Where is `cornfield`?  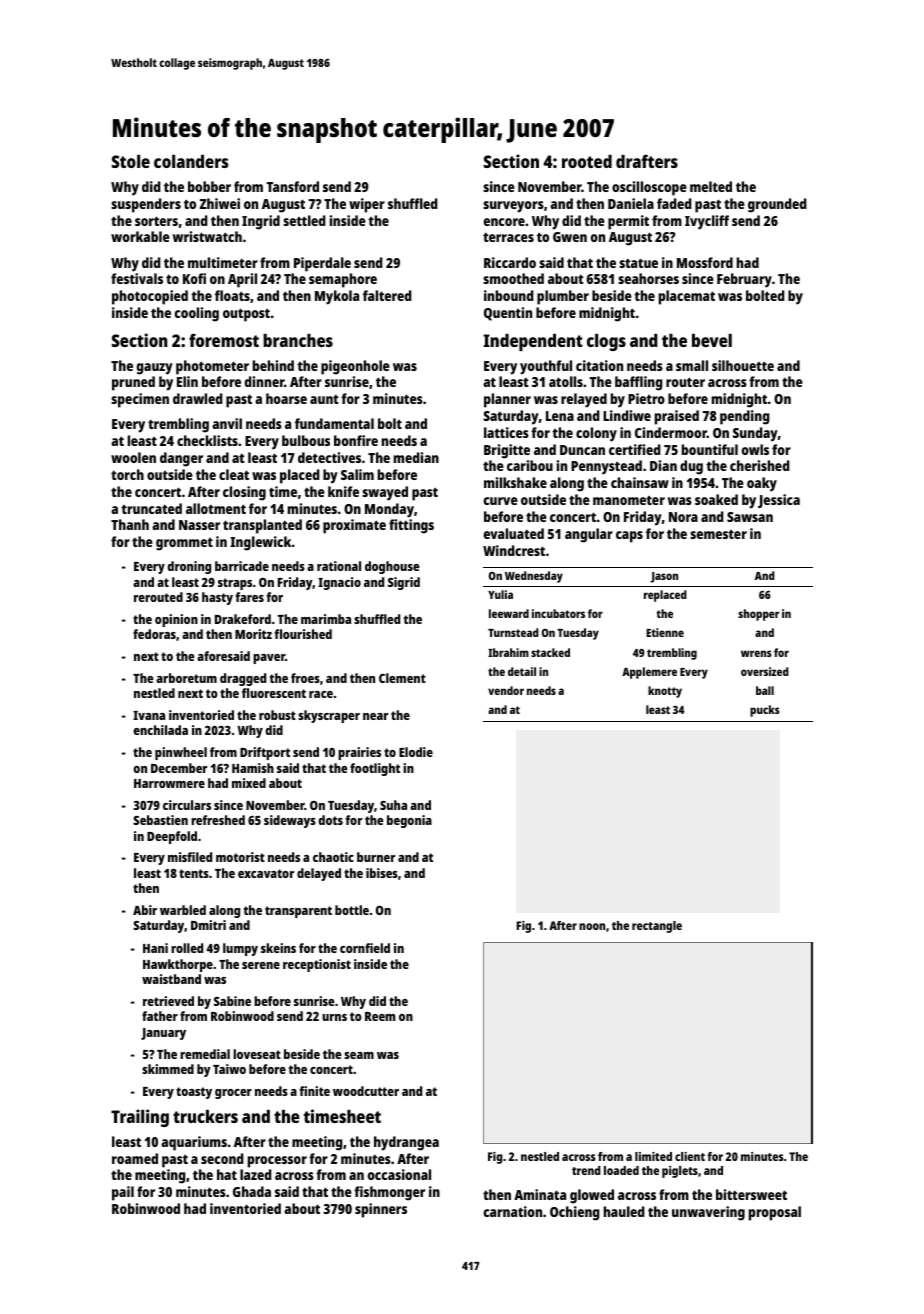 cornfield is located at coordinates (365, 948).
